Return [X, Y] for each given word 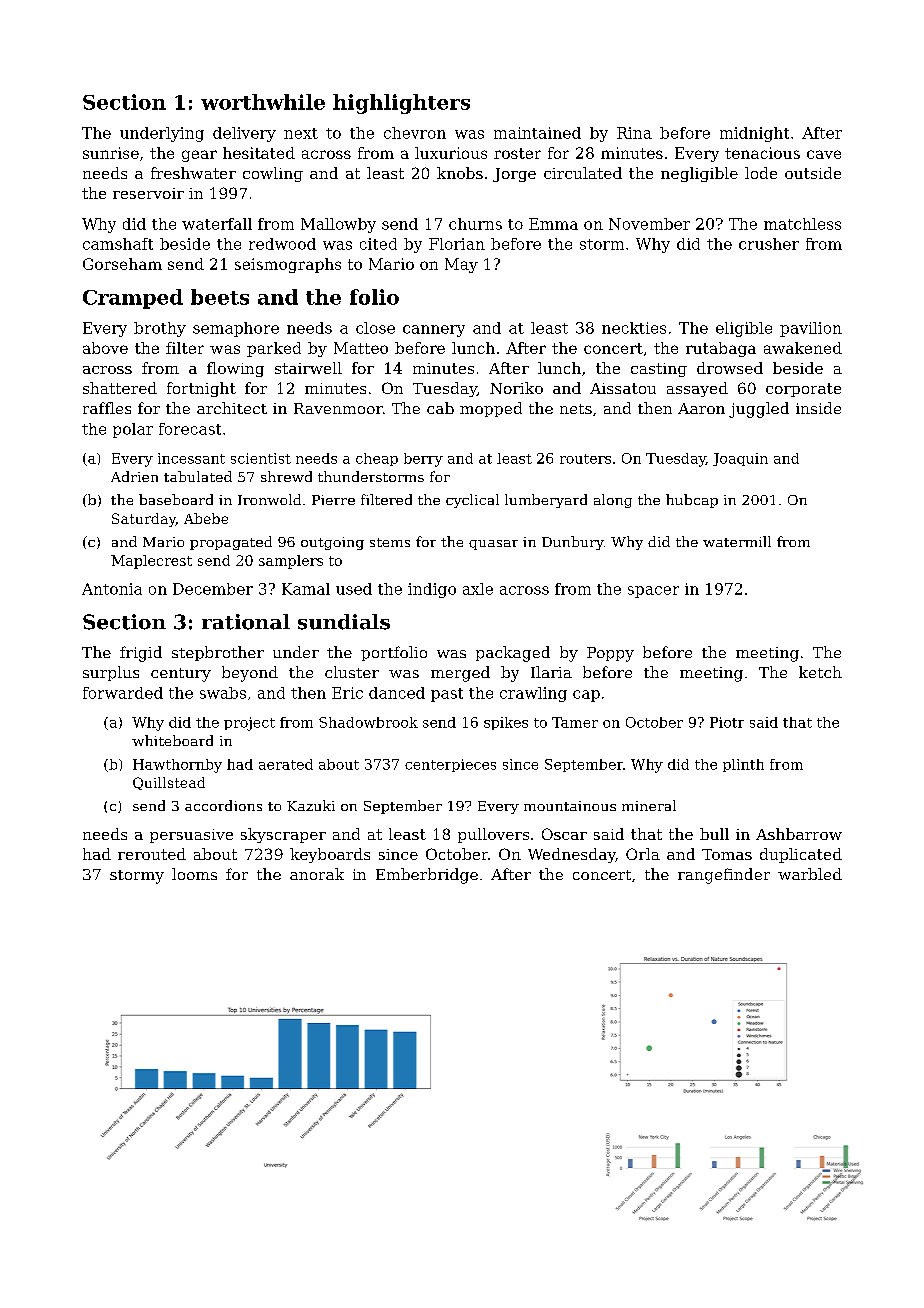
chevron [415, 133]
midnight [754, 134]
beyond [250, 674]
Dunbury [573, 543]
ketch [820, 672]
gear [199, 156]
